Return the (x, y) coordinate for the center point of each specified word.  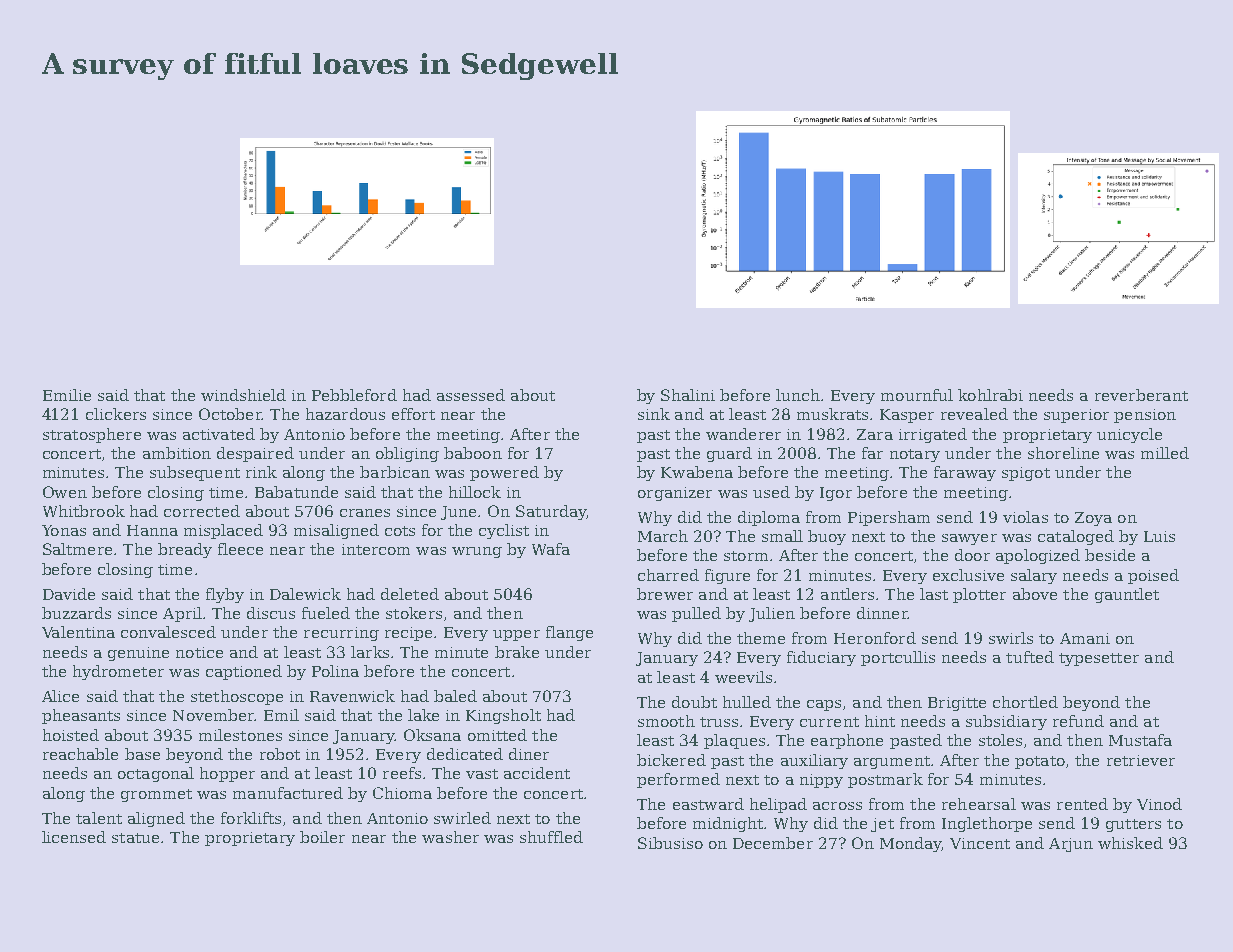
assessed (471, 395)
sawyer (969, 539)
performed (678, 780)
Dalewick (305, 594)
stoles (1000, 740)
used (771, 492)
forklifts (251, 818)
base (142, 754)
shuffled (551, 837)
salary (1034, 576)
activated (219, 434)
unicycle (1129, 435)
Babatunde (296, 492)
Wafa (551, 549)
